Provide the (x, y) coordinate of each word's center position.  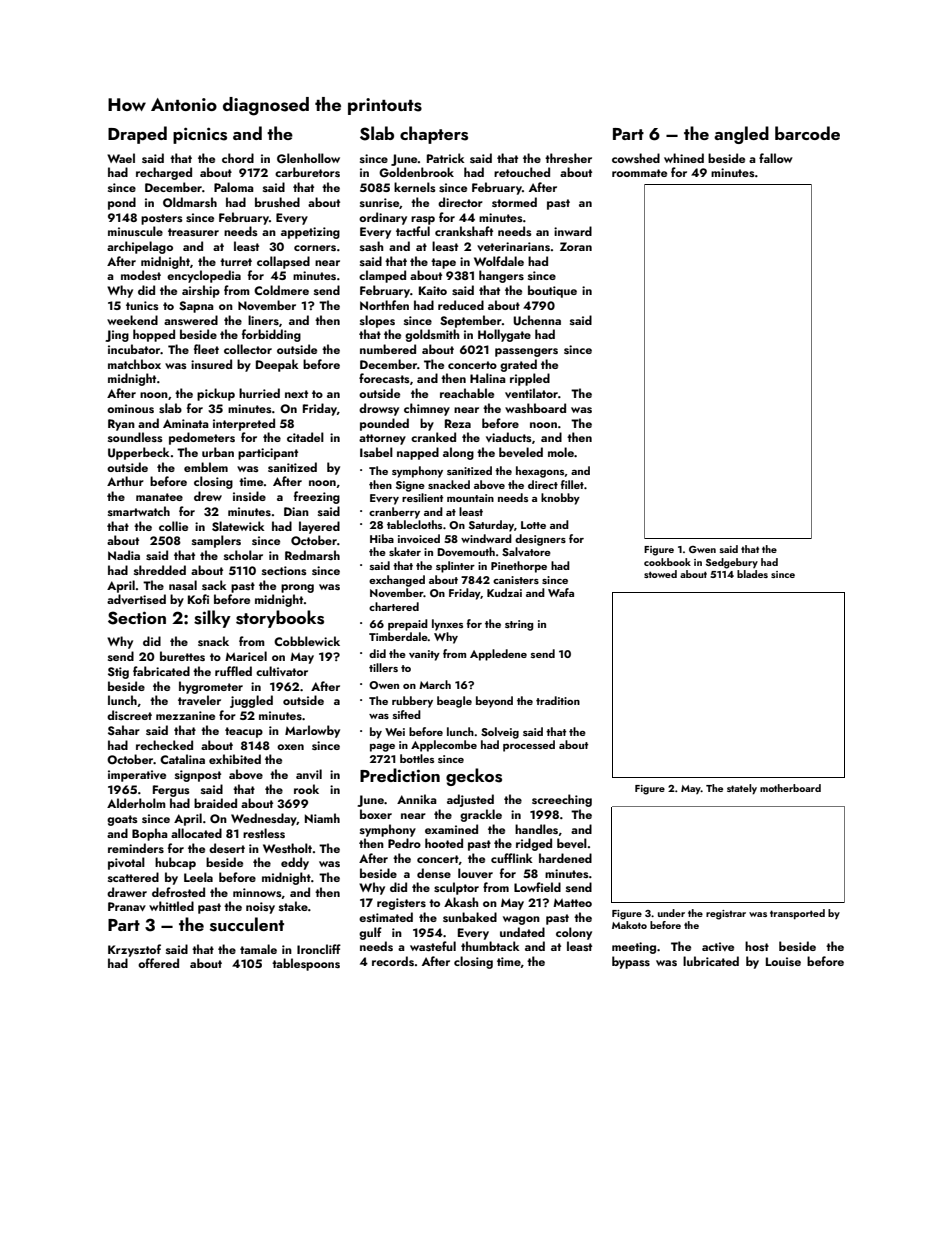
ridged (534, 844)
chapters (434, 135)
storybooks (280, 619)
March (435, 684)
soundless (135, 437)
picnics (200, 135)
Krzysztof (134, 950)
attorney (382, 439)
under (671, 913)
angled (741, 135)
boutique (552, 291)
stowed (660, 574)
